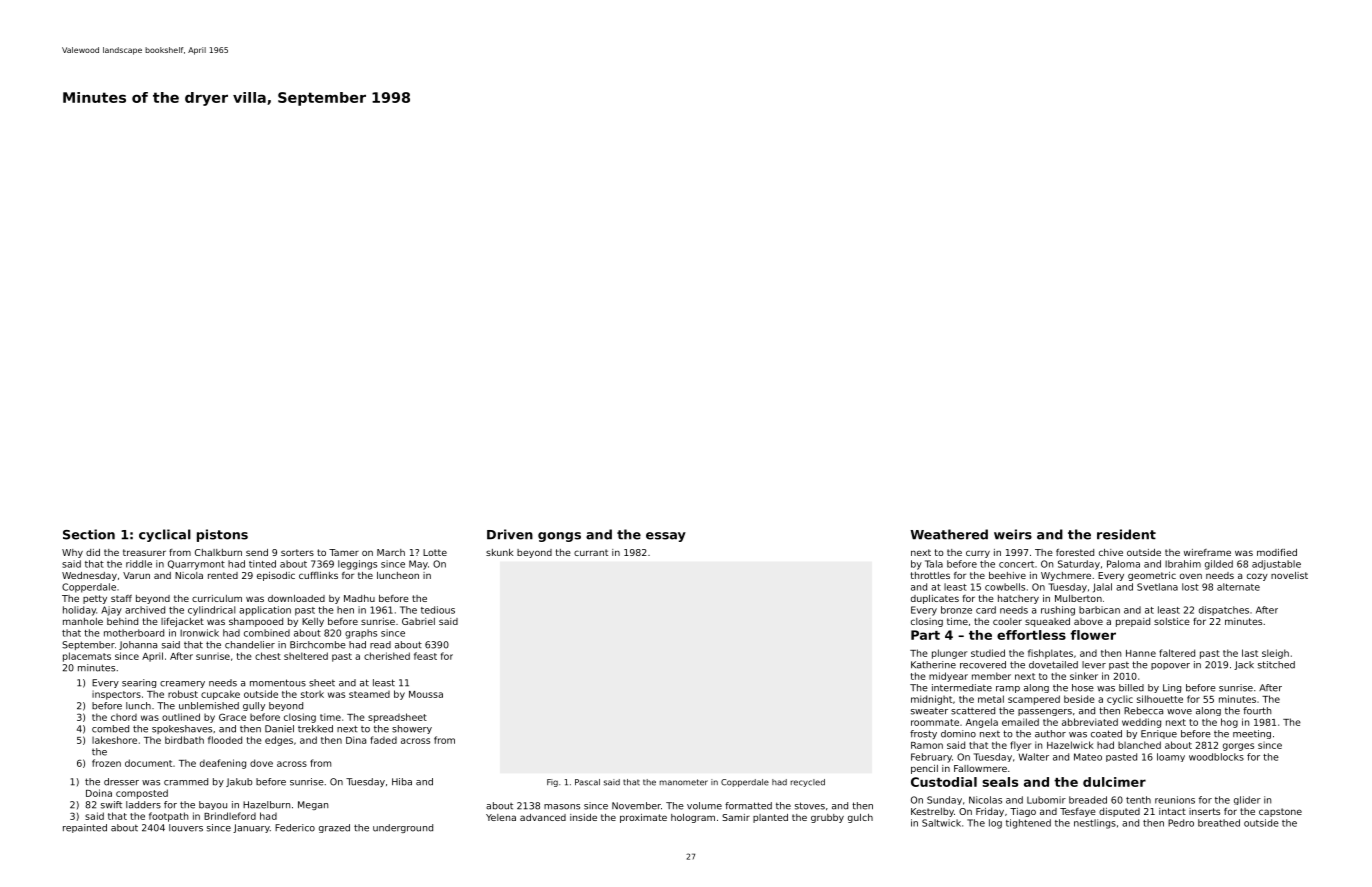  I want to click on last, so click(1250, 653).
